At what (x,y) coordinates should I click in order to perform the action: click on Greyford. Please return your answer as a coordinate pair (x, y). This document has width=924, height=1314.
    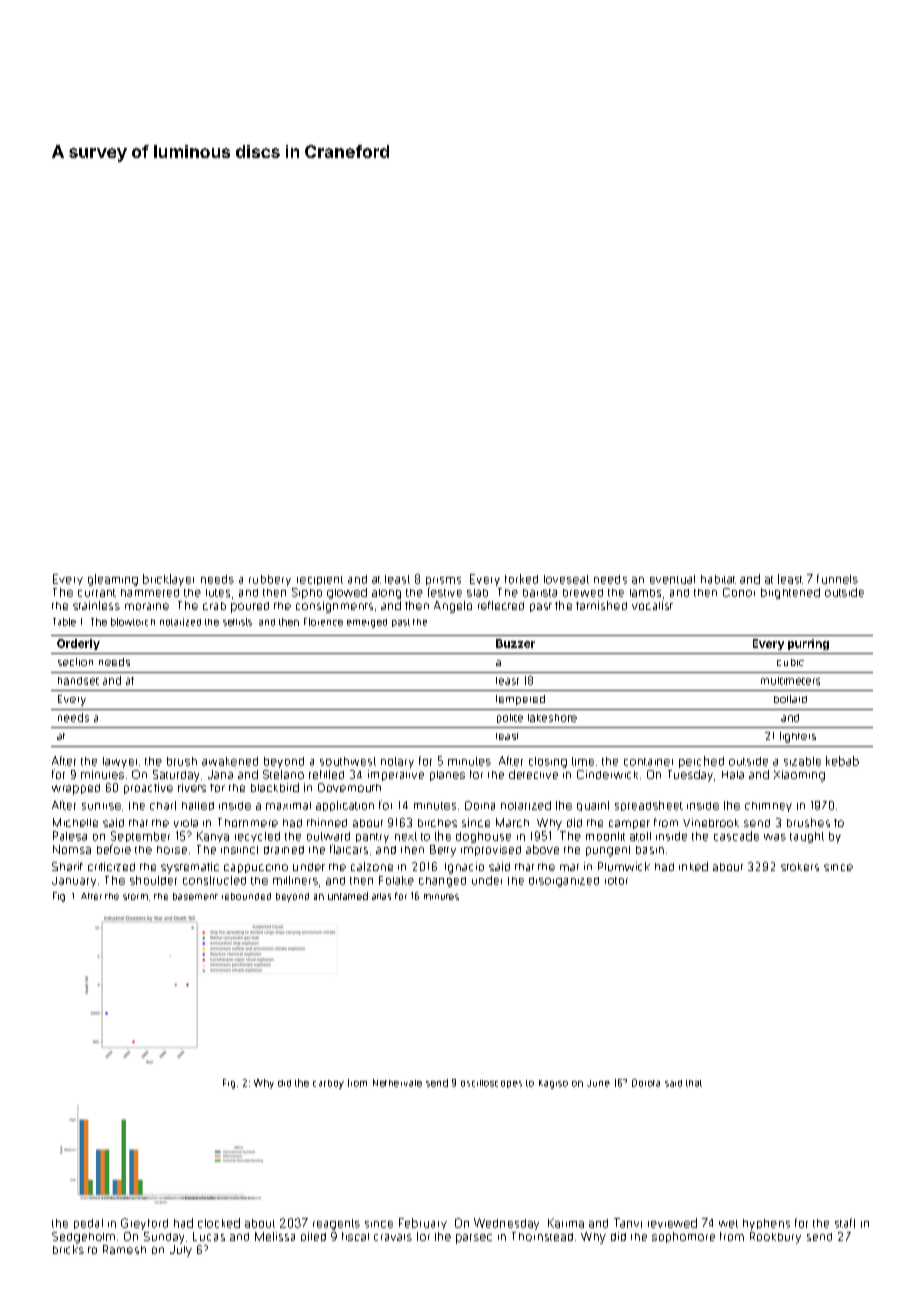
    Looking at the image, I should click on (144, 1224).
